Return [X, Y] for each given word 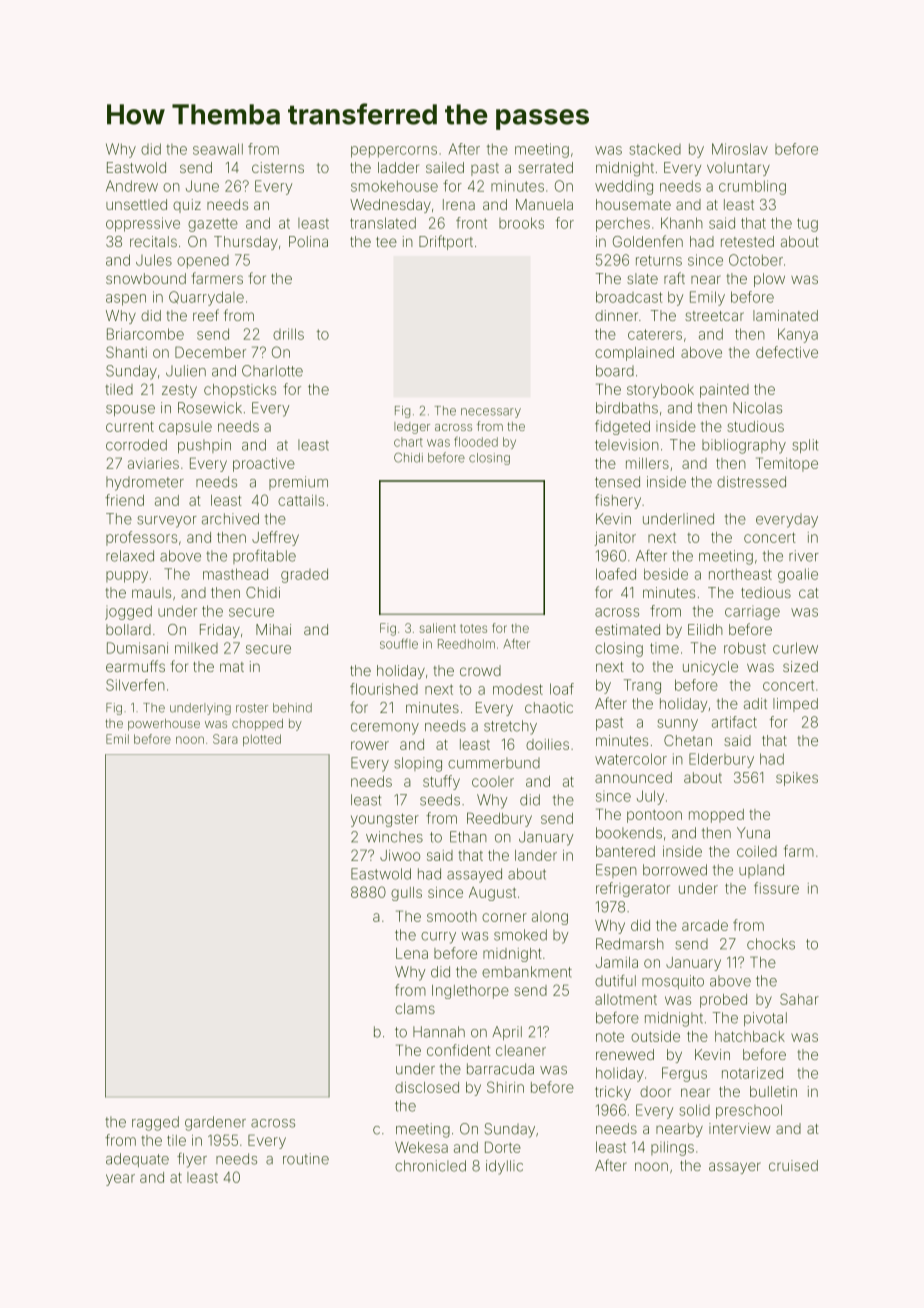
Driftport [446, 242]
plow [769, 280]
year [120, 1180]
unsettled [136, 204]
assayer [735, 1168]
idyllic [504, 1167]
